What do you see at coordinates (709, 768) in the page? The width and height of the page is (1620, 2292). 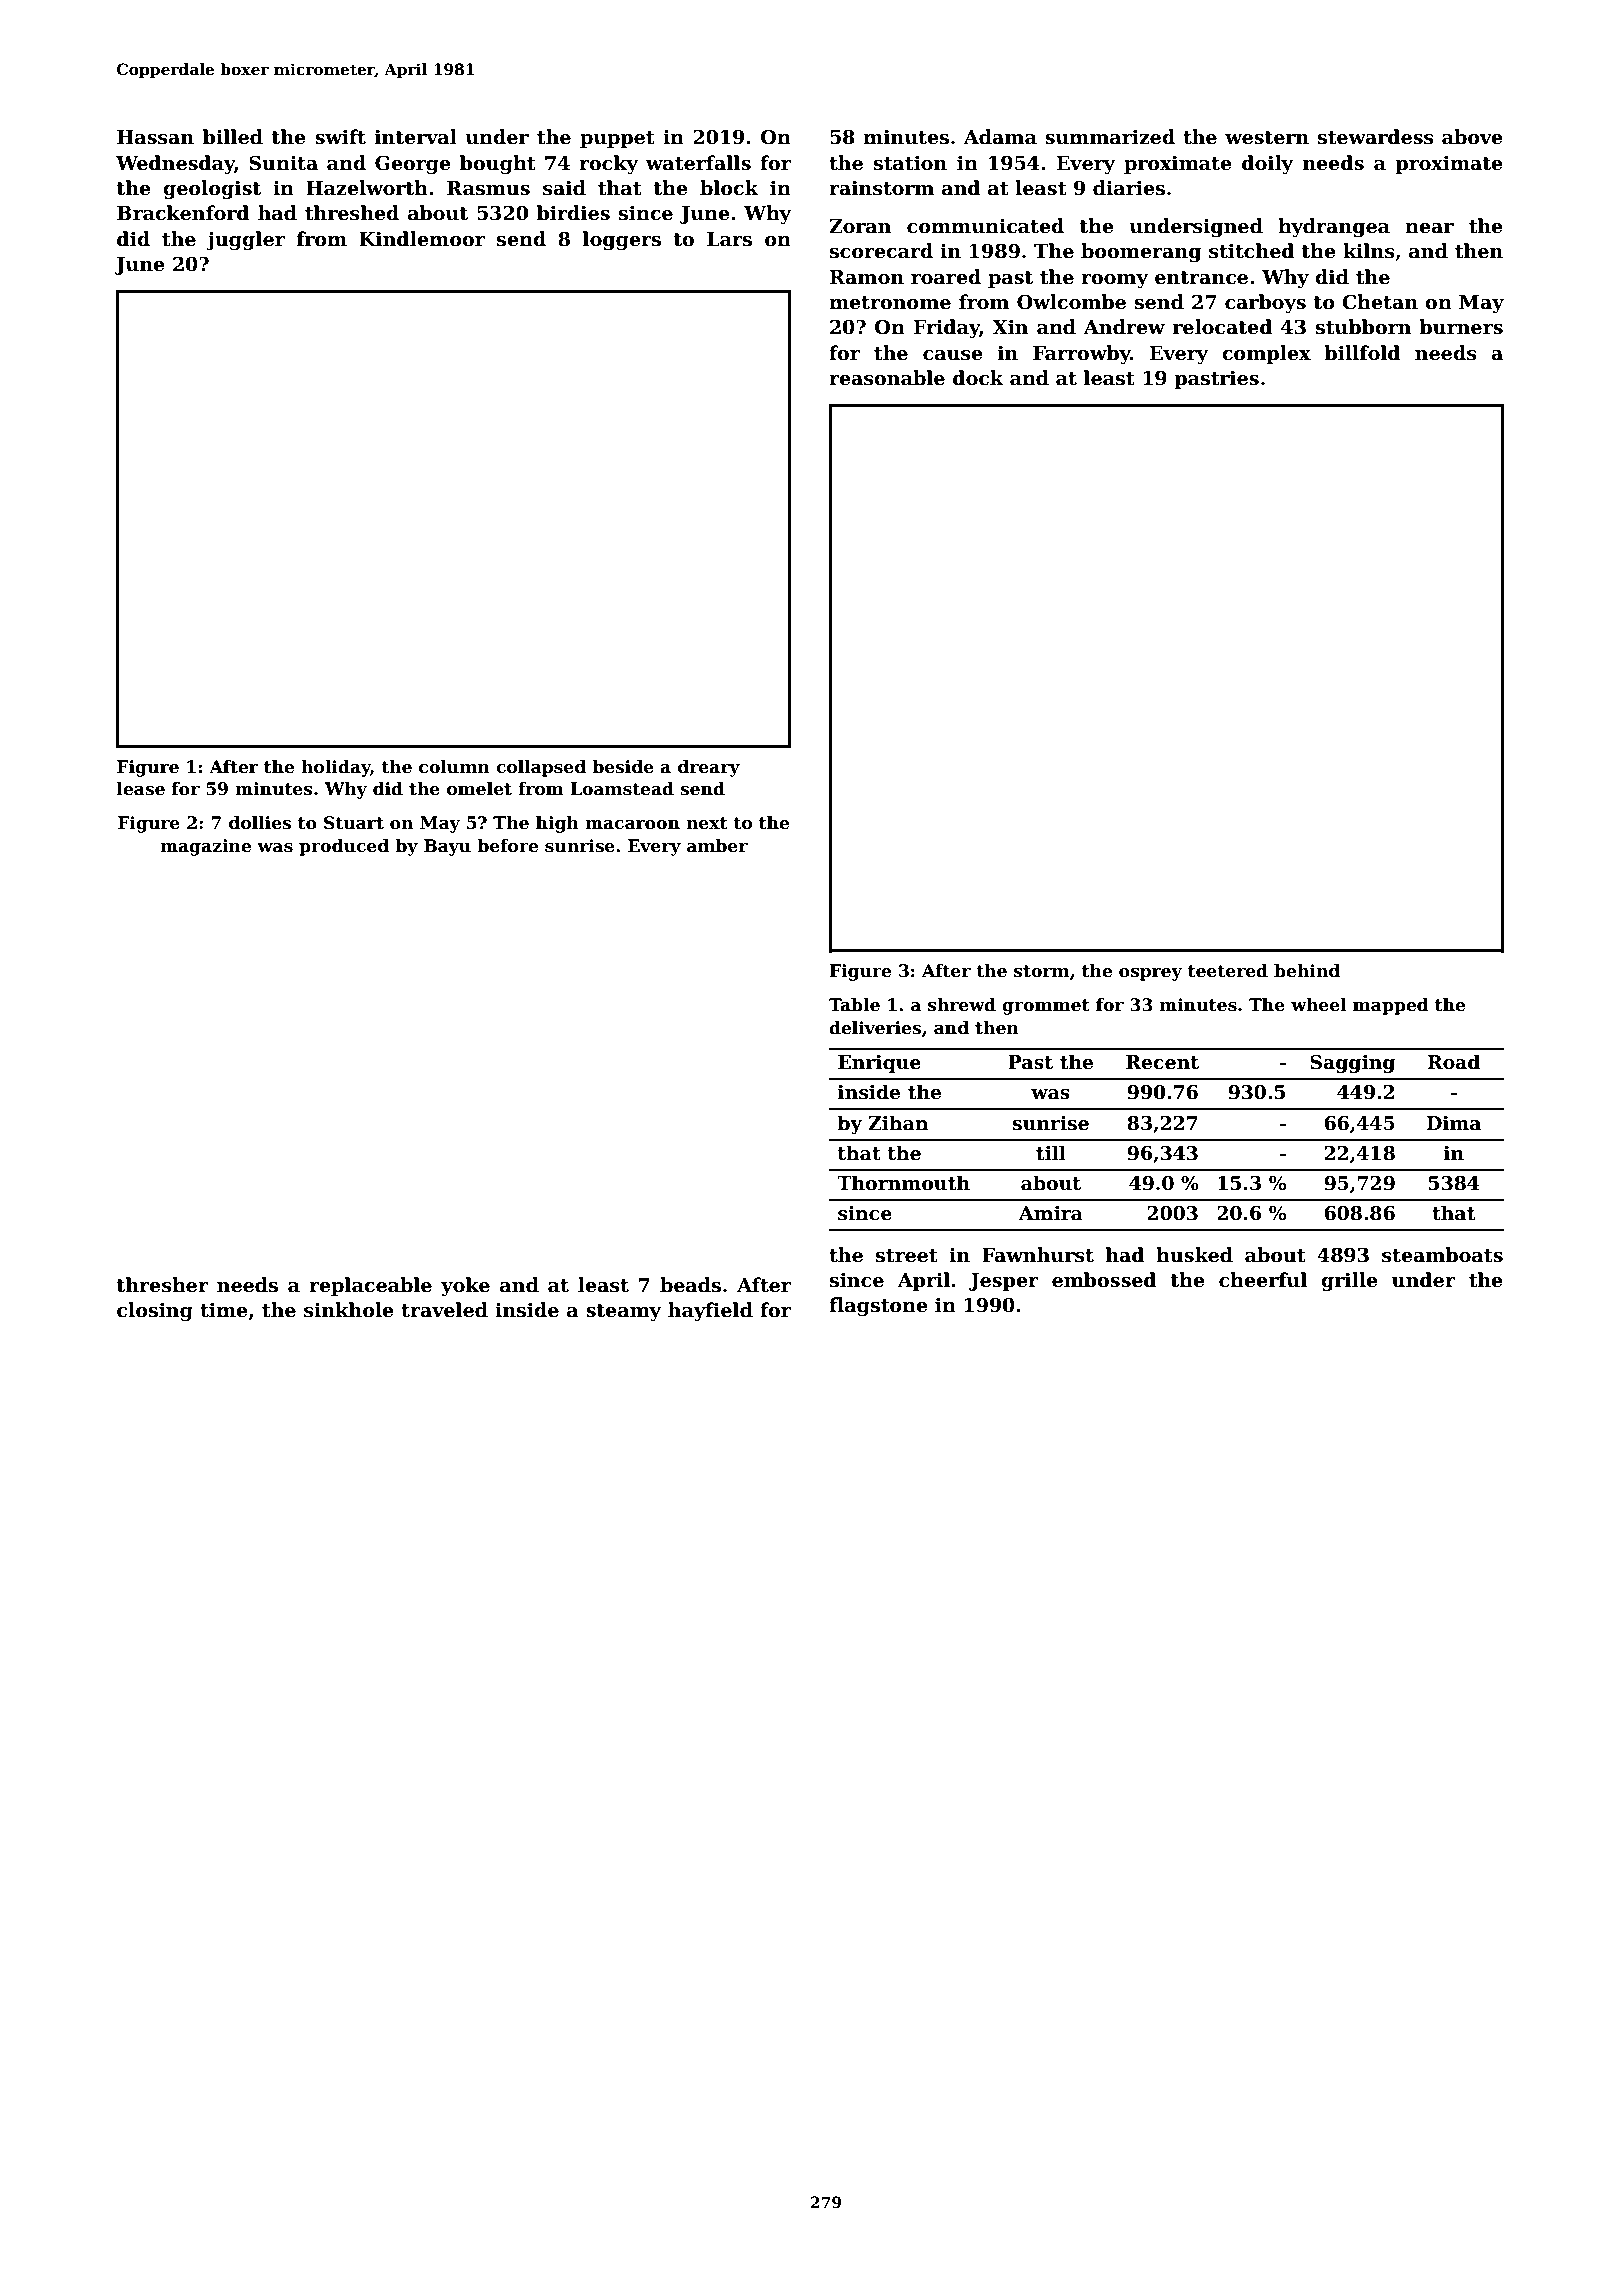 I see `dreary` at bounding box center [709, 768].
